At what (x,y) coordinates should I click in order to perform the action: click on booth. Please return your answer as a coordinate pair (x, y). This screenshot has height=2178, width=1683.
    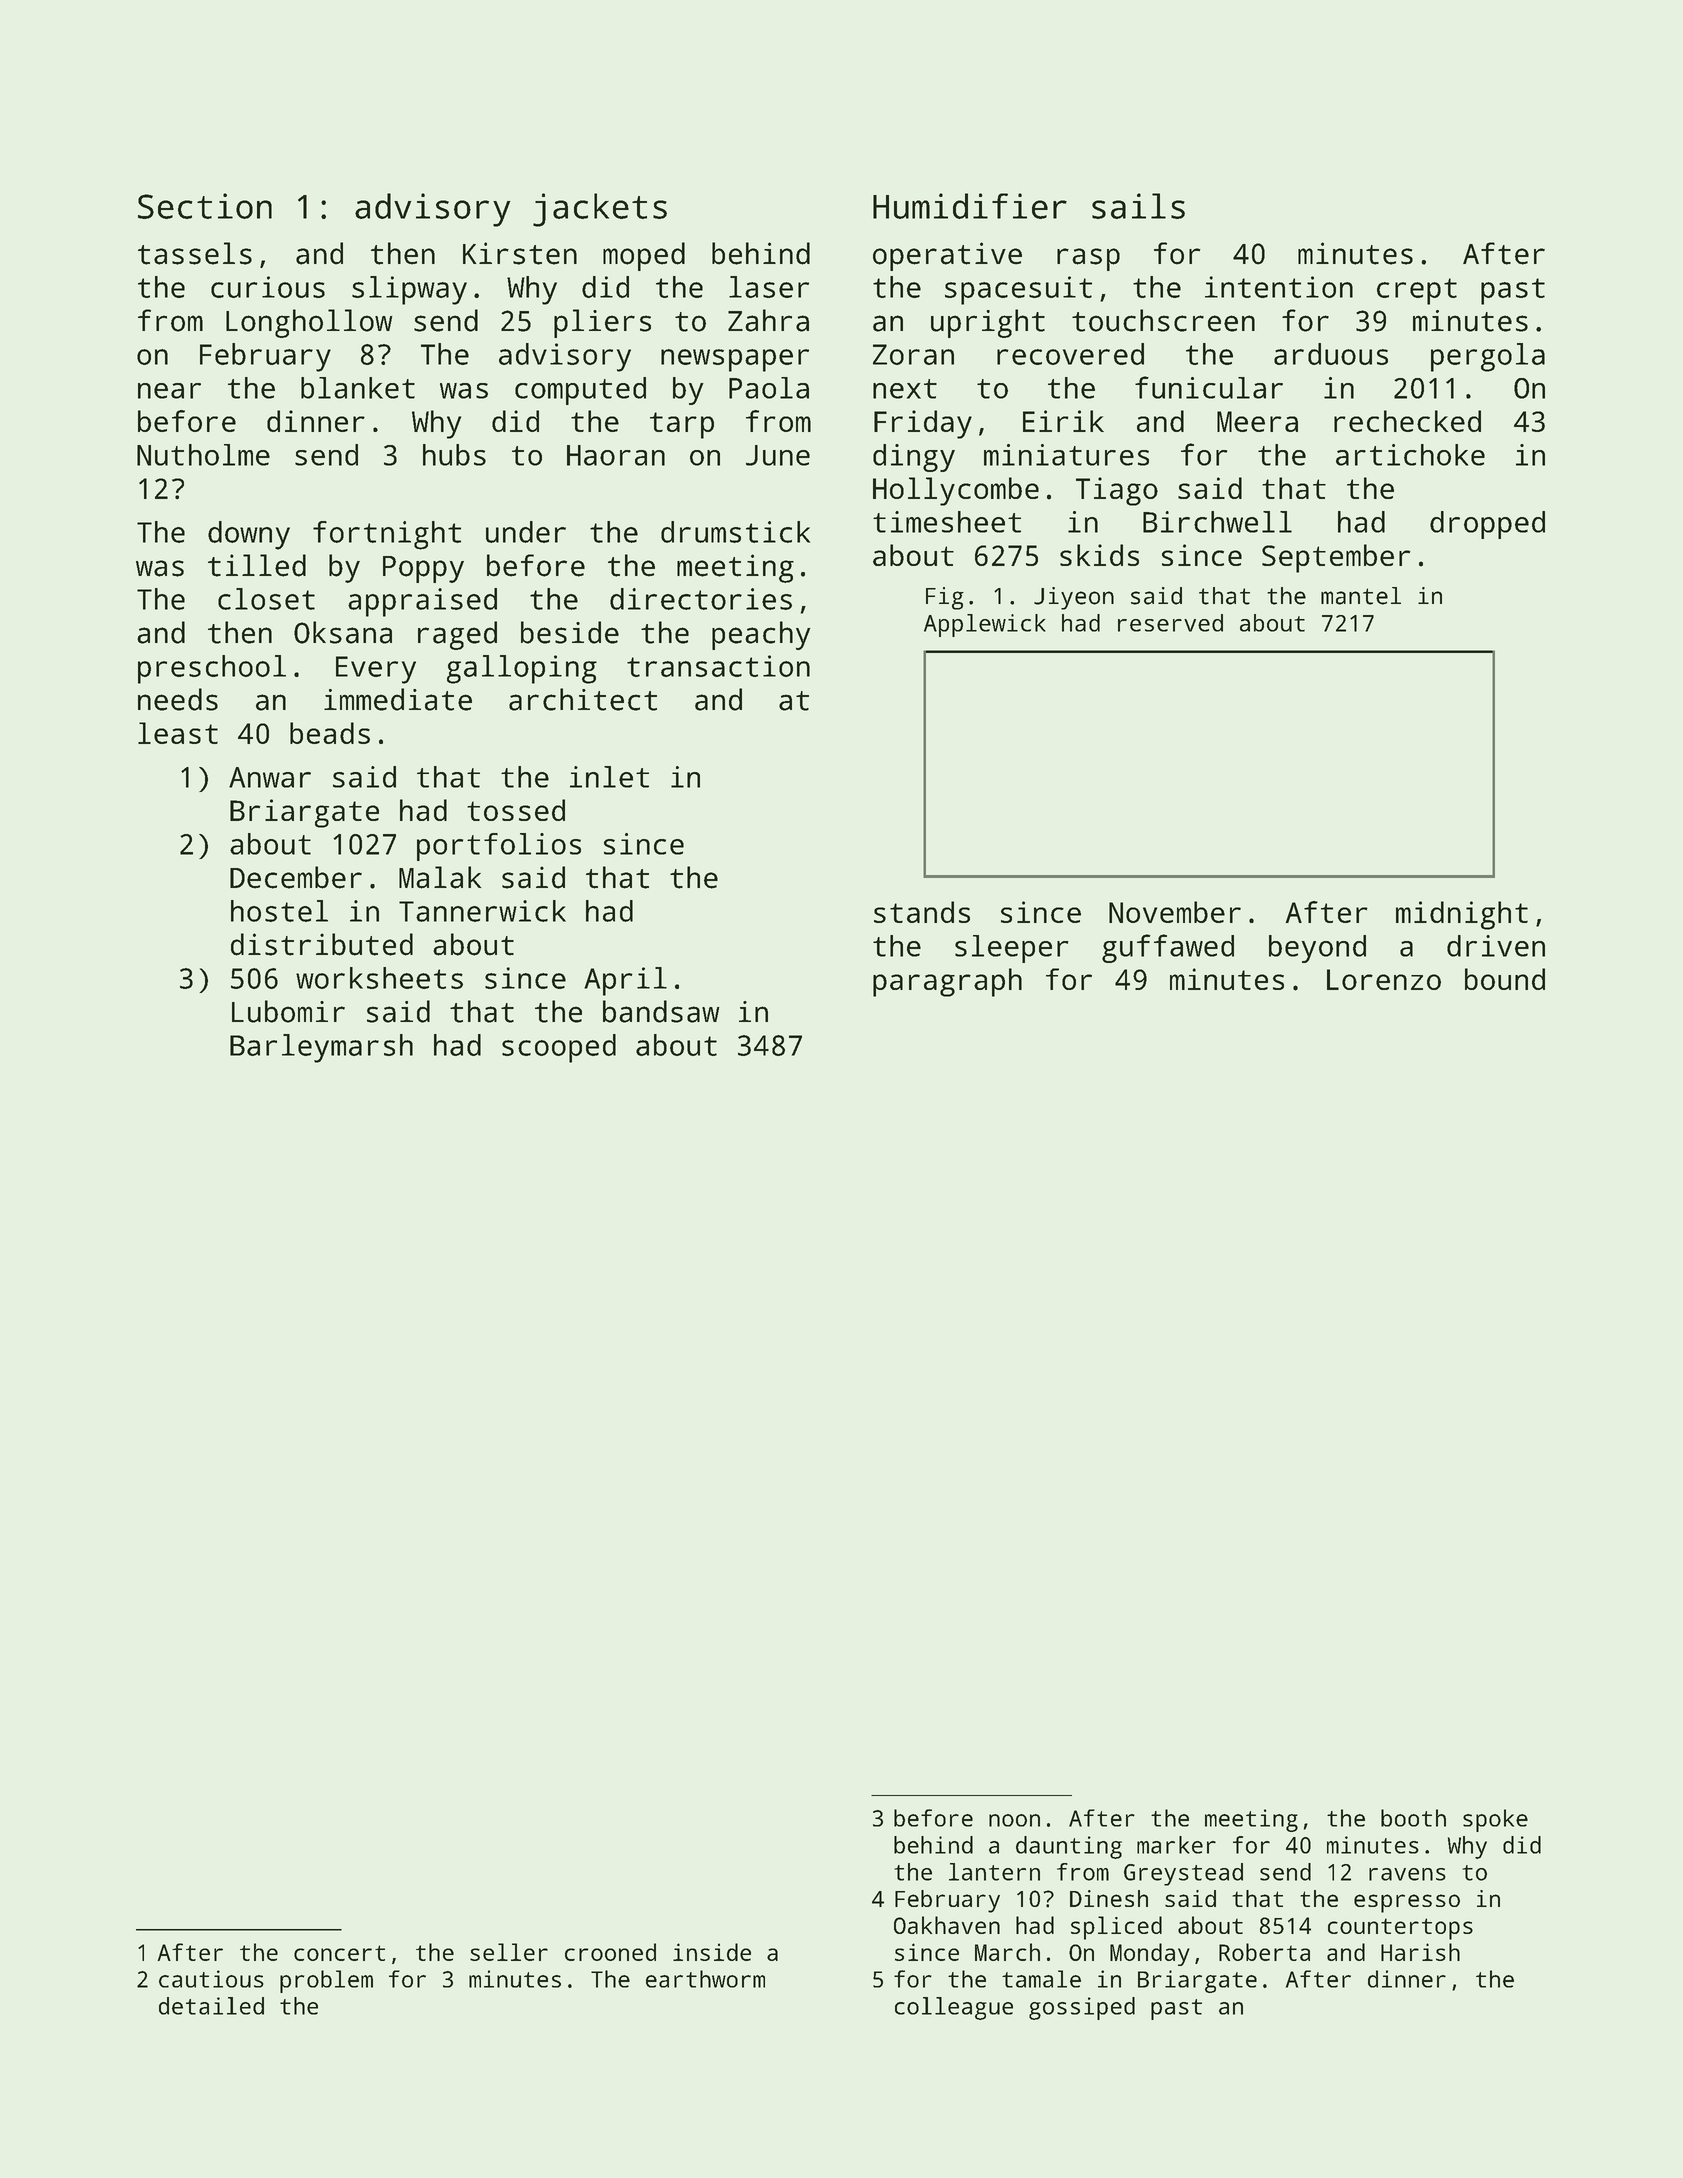
    Looking at the image, I should click on (1413, 1818).
